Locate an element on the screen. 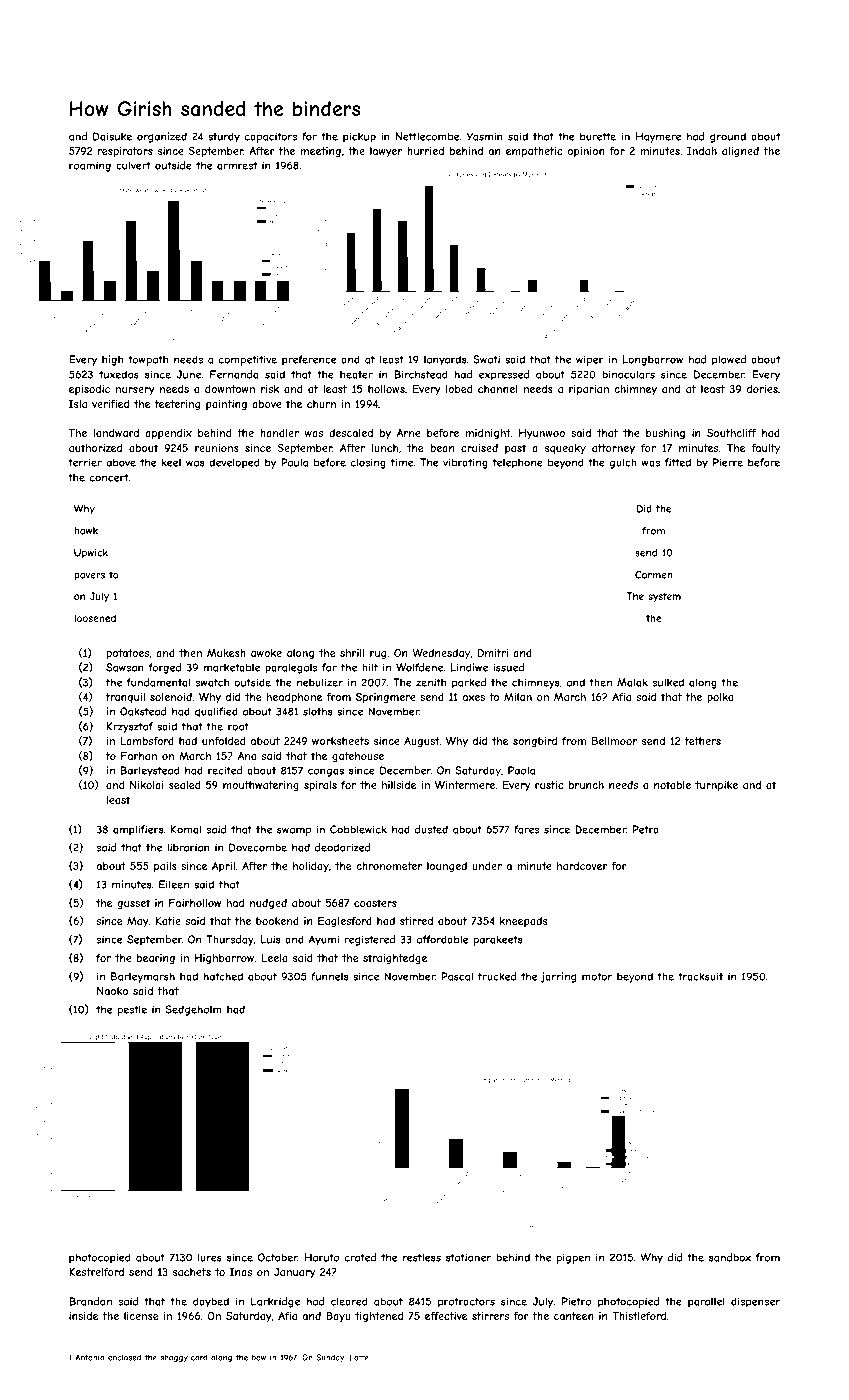 The width and height of the screenshot is (849, 1400). Upwick is located at coordinates (91, 554).
